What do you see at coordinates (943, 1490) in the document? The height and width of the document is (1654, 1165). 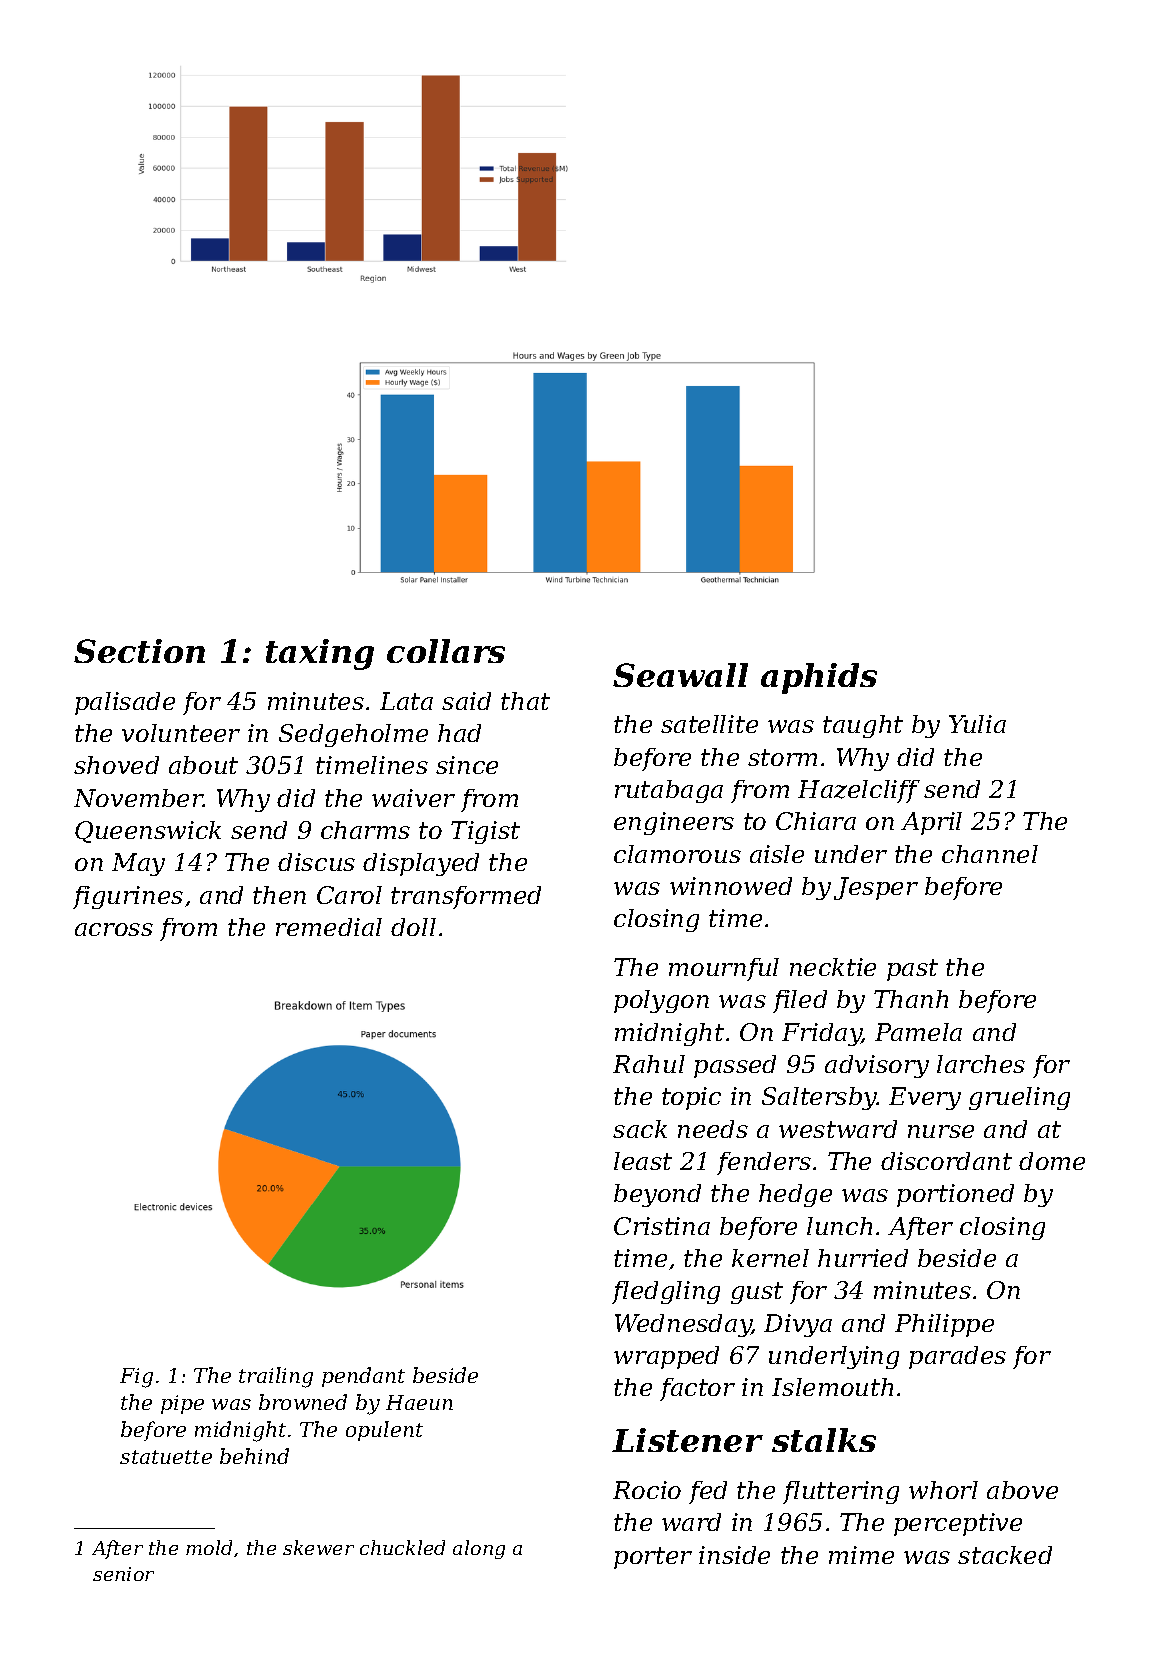 I see `whorl` at bounding box center [943, 1490].
